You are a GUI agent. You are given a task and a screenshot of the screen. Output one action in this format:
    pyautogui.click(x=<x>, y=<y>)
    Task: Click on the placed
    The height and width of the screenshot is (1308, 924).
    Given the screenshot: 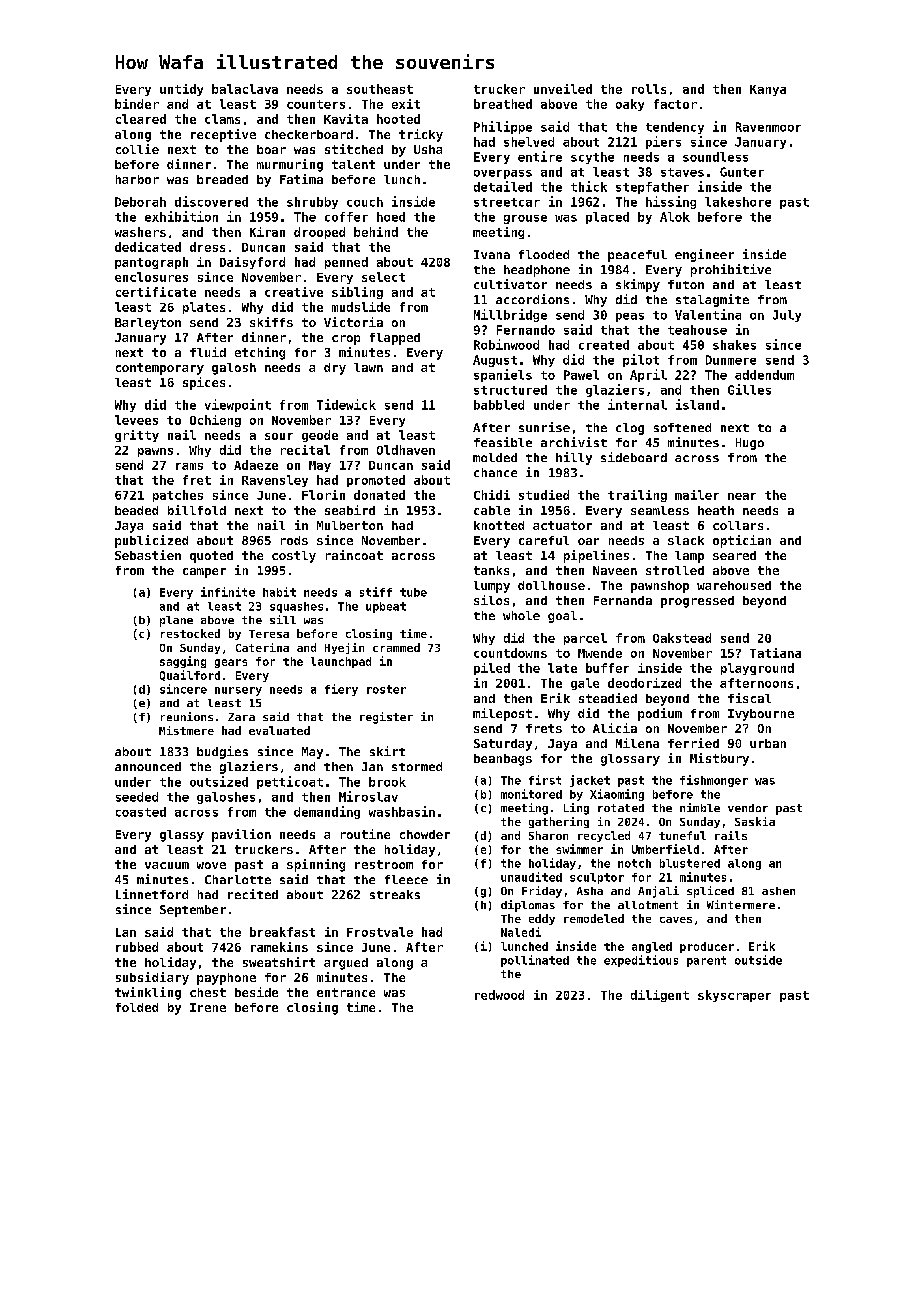 What is the action you would take?
    pyautogui.click(x=607, y=218)
